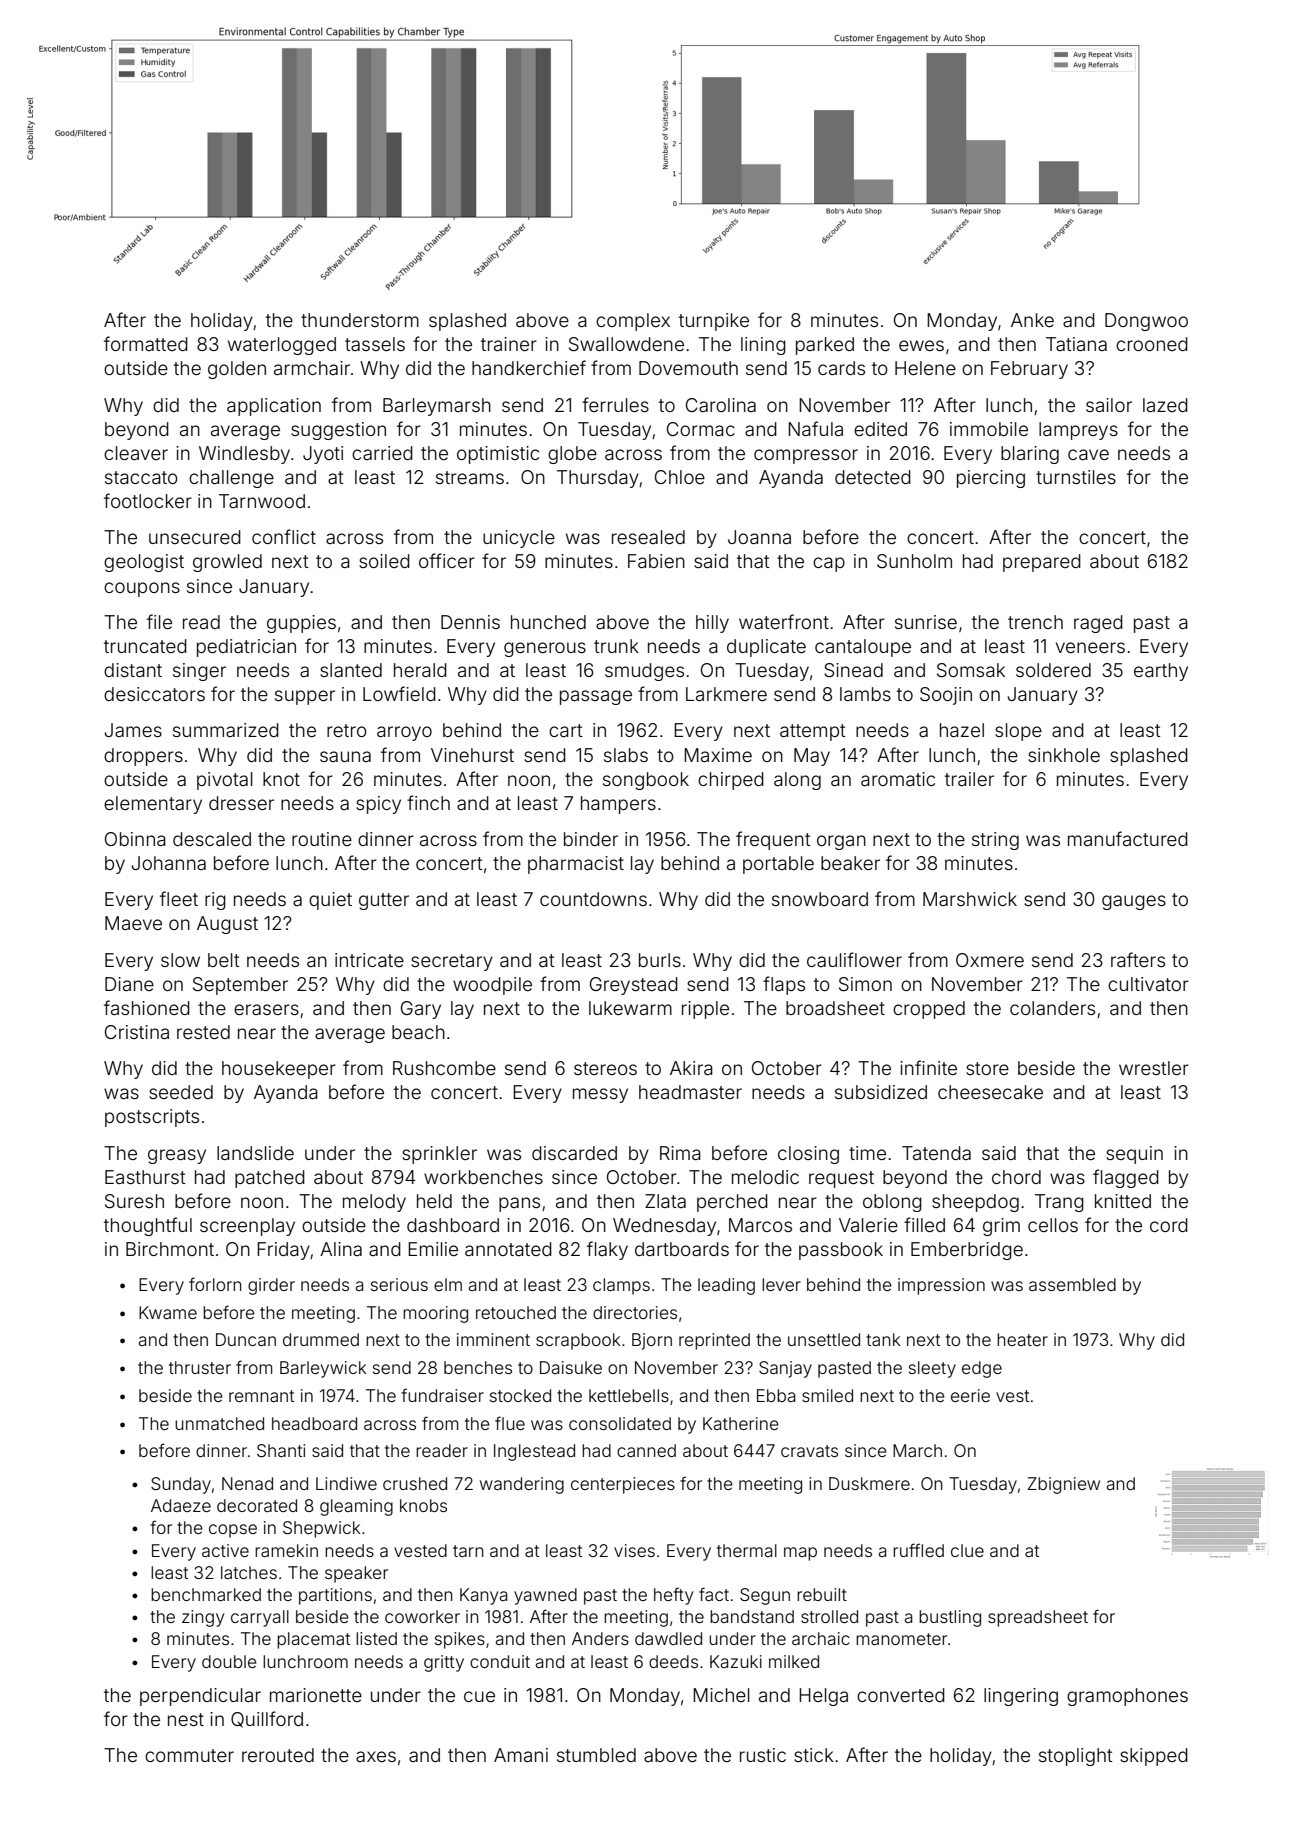  Describe the element at coordinates (452, 962) in the page. I see `secretary` at that location.
